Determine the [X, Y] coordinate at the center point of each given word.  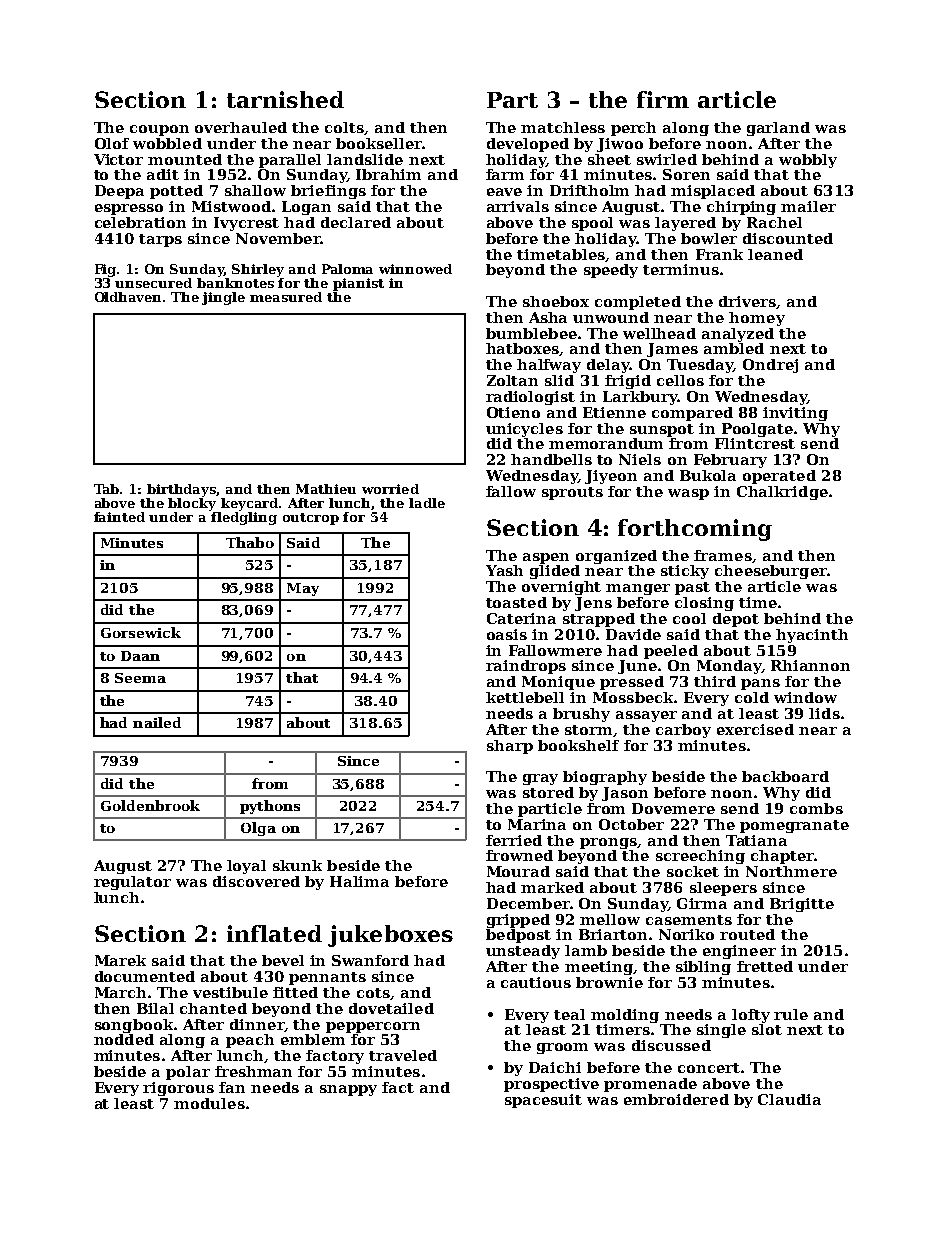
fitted [295, 992]
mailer [808, 206]
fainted [119, 517]
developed [528, 145]
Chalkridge [782, 493]
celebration [140, 222]
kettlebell [525, 697]
